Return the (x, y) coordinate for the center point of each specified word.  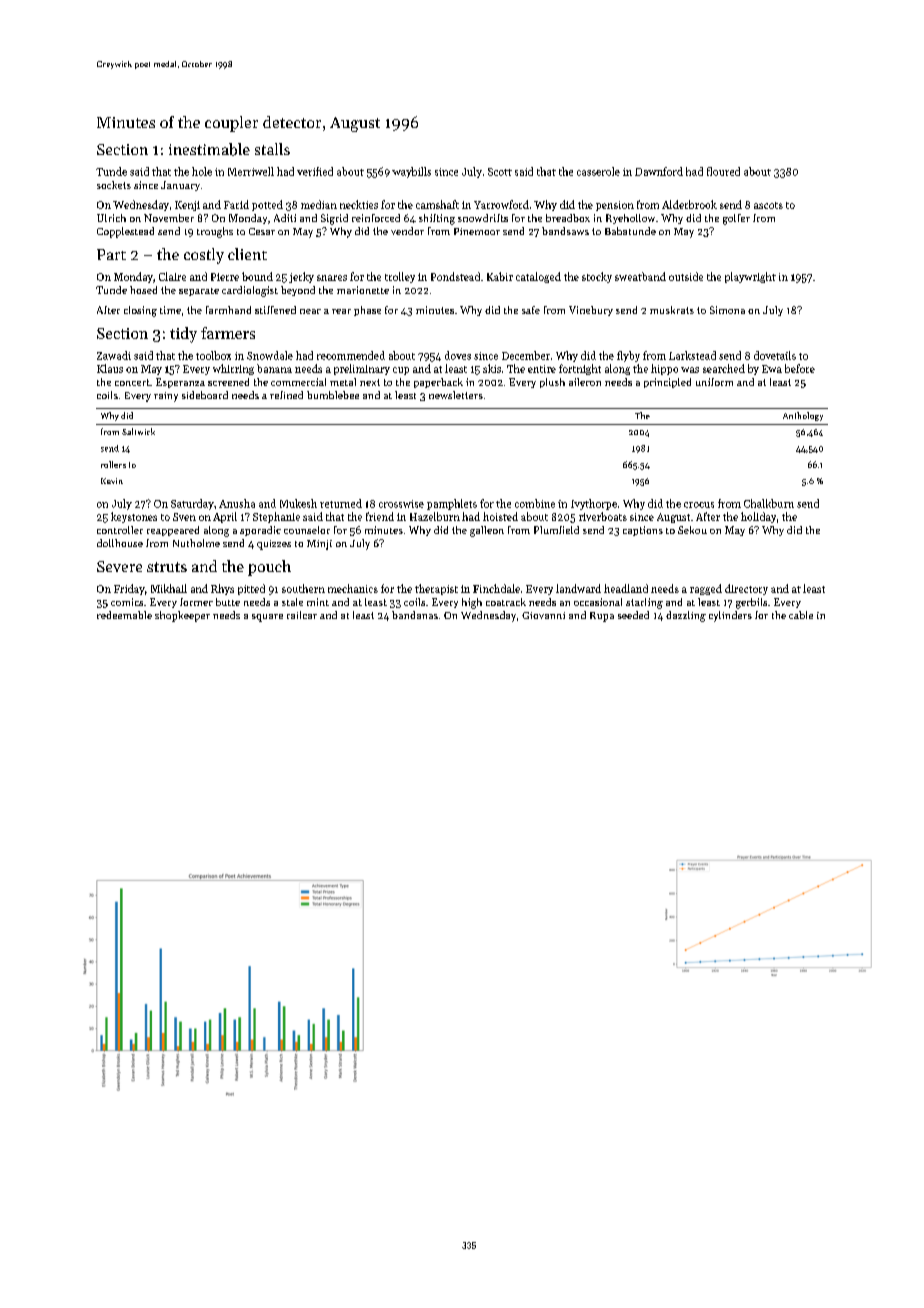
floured (723, 171)
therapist (436, 589)
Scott (500, 172)
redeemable (124, 615)
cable (801, 615)
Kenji (187, 206)
